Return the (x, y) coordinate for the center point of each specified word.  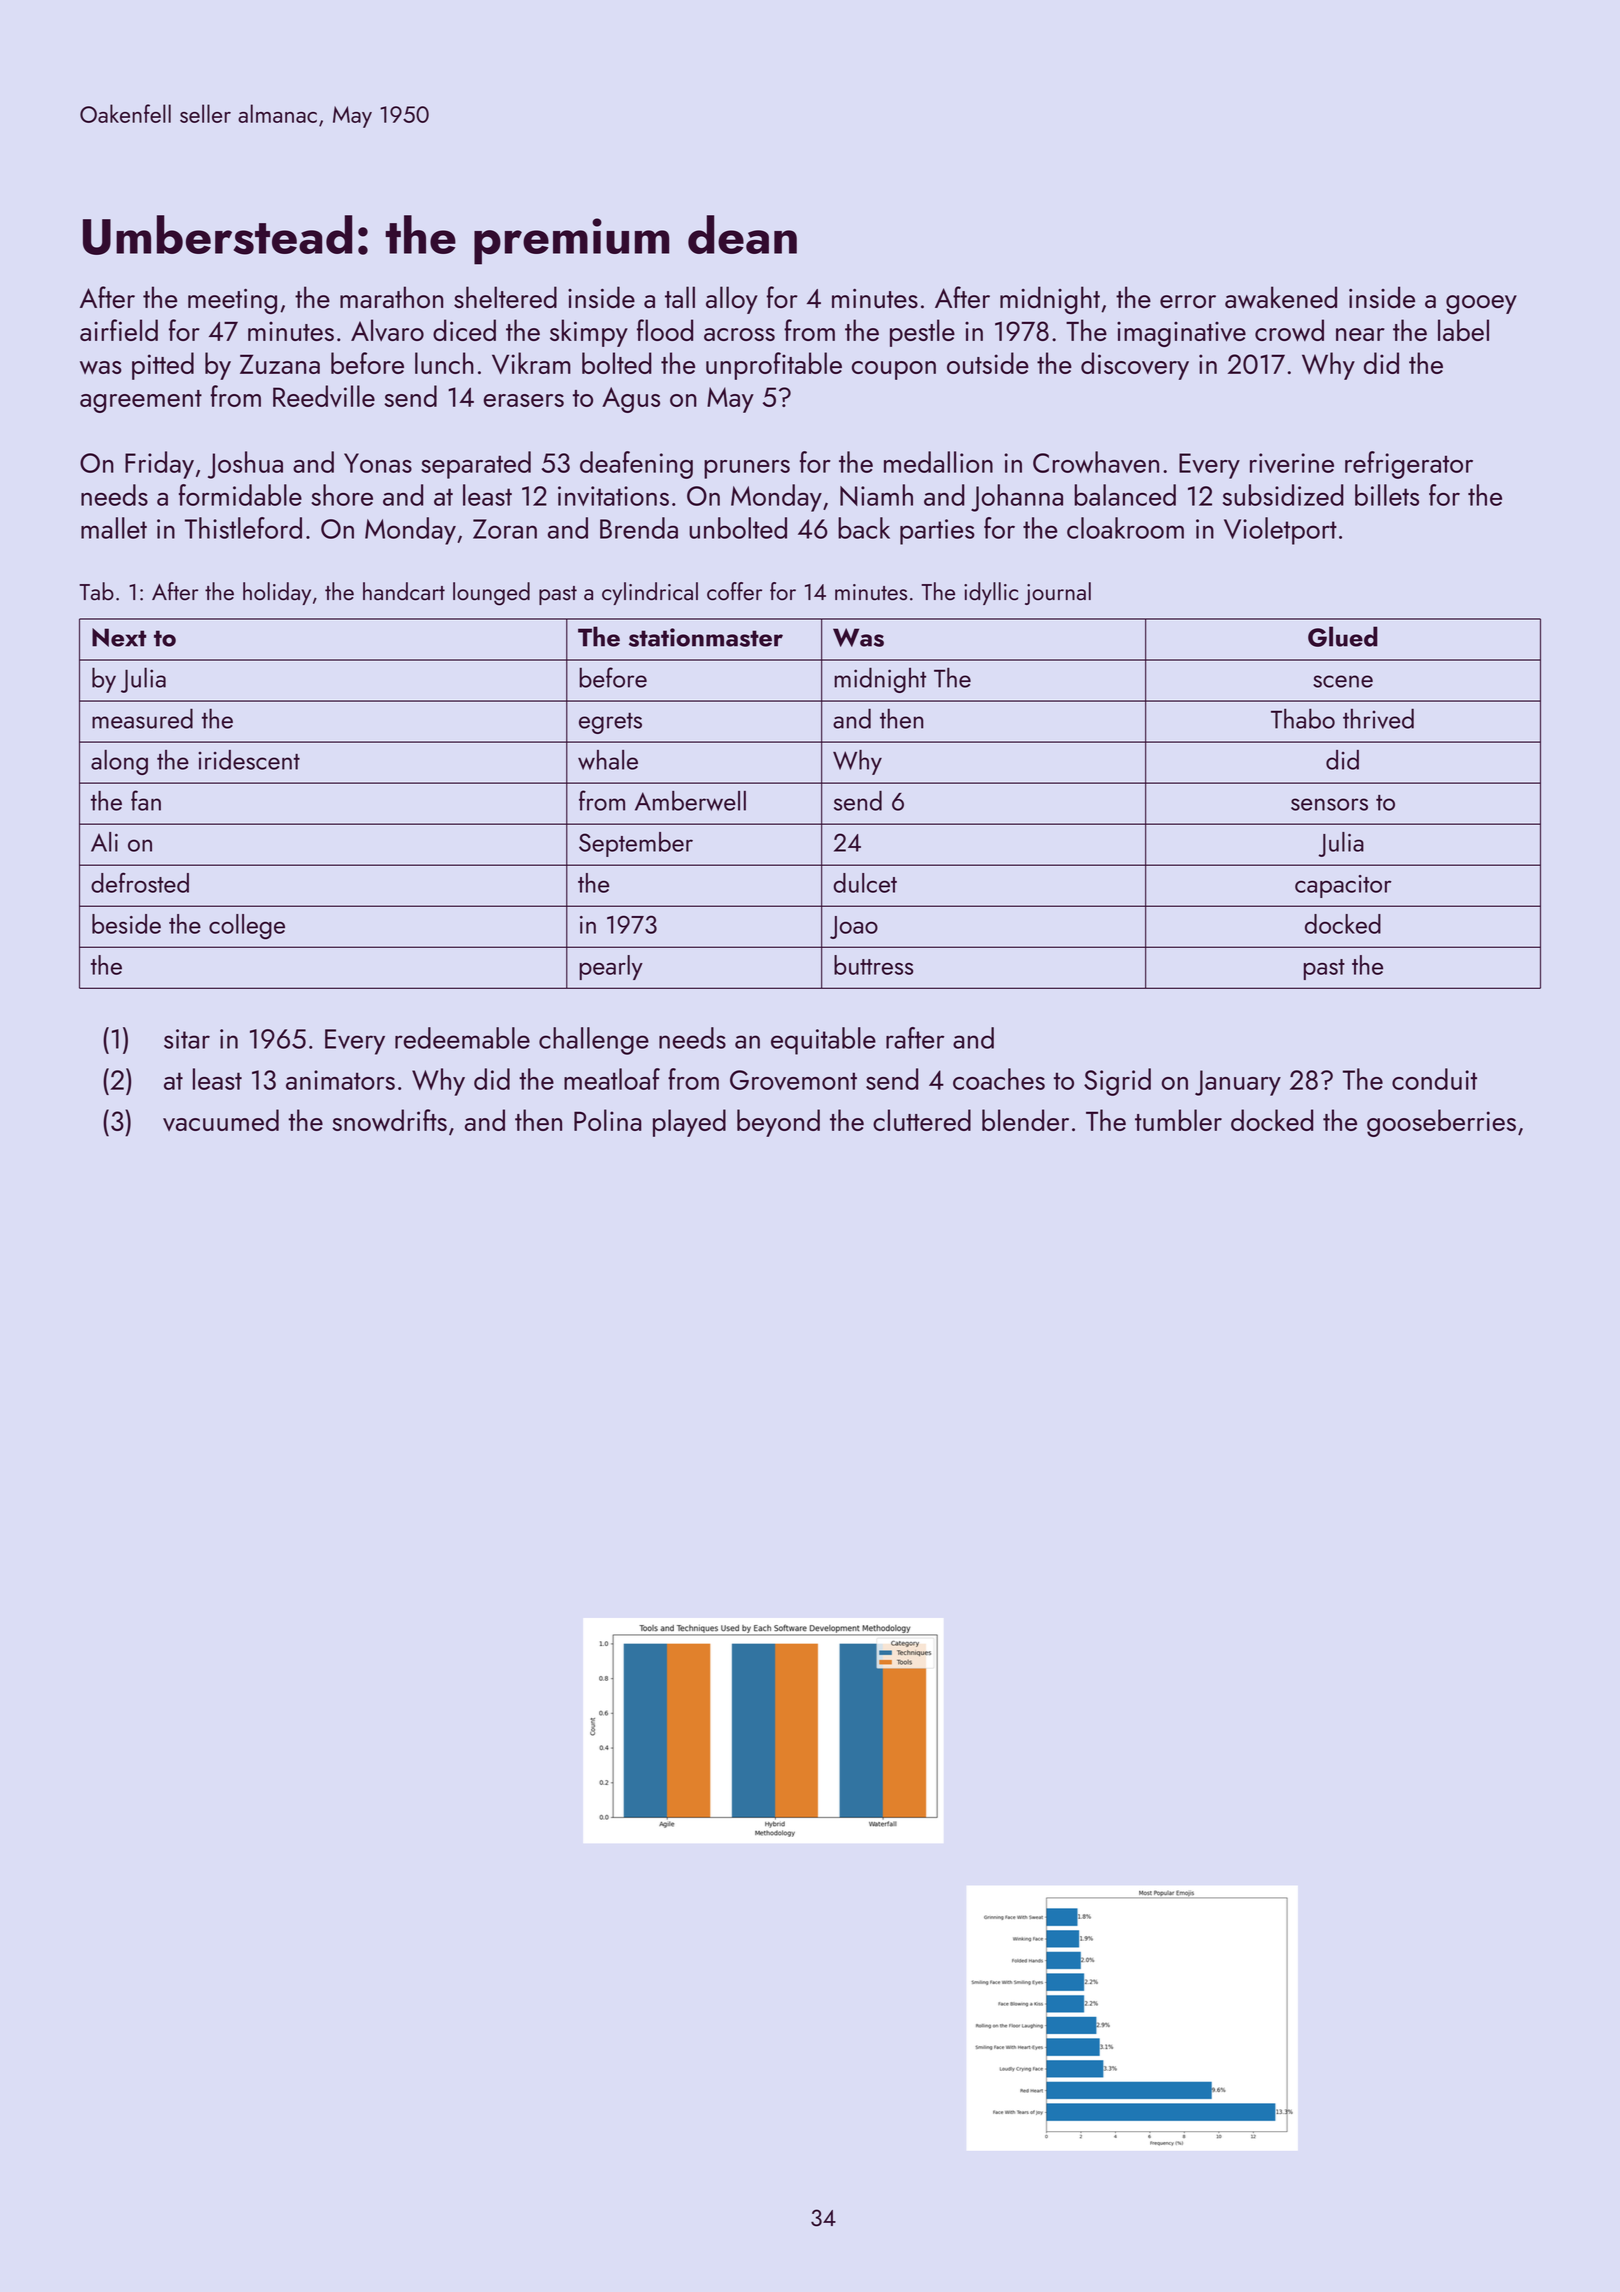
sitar (187, 1039)
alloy (732, 300)
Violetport (1280, 531)
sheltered (505, 297)
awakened (1281, 297)
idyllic (991, 593)
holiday (277, 593)
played (689, 1123)
